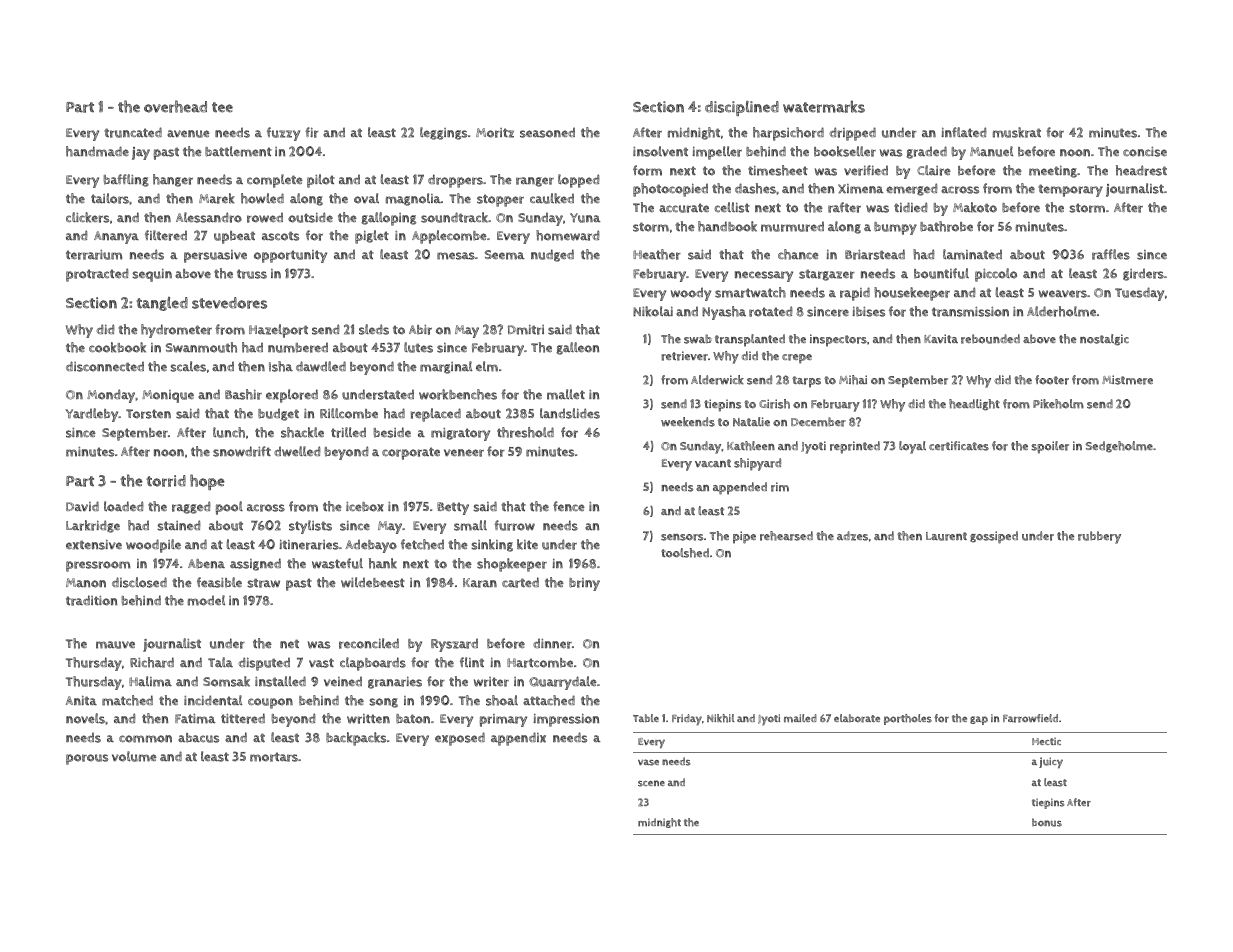 This screenshot has height=952, width=1233. What do you see at coordinates (87, 759) in the screenshot?
I see `porous` at bounding box center [87, 759].
